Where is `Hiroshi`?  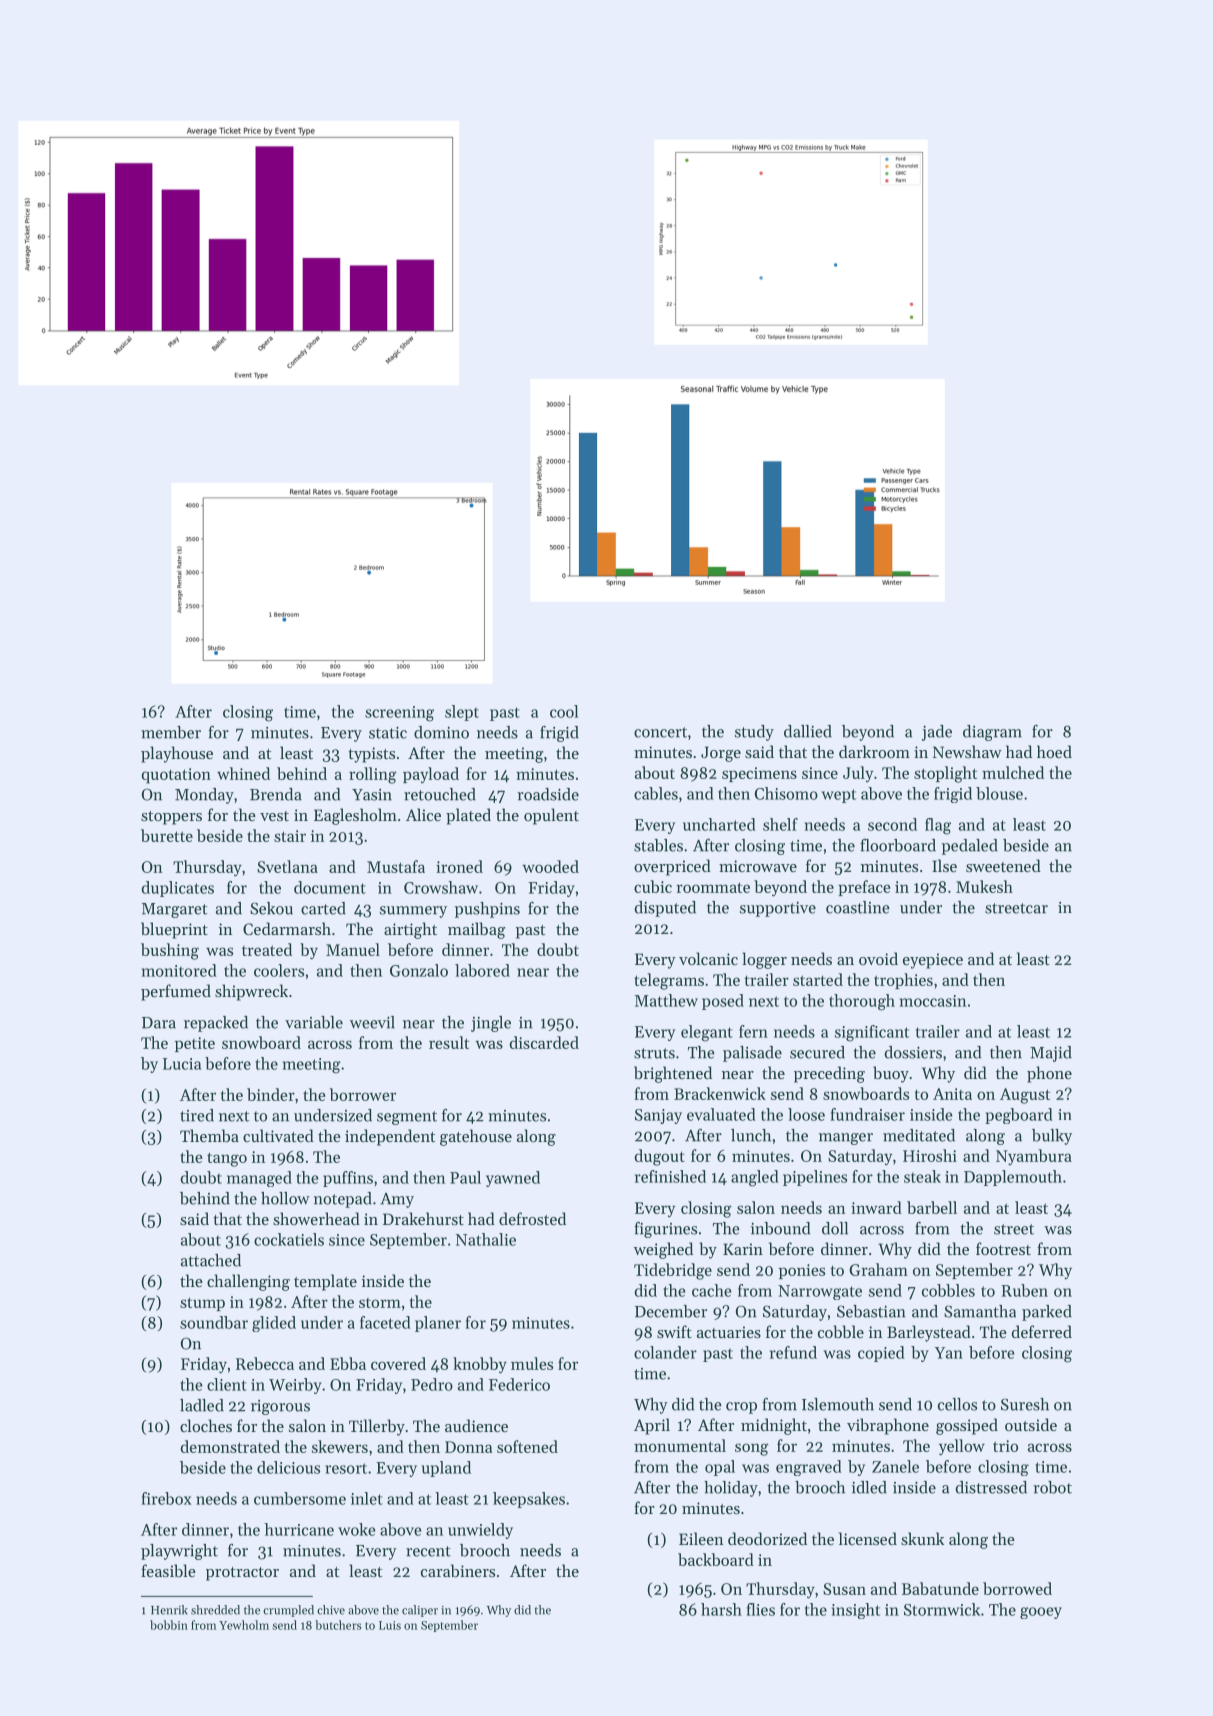 Hiroshi is located at coordinates (930, 1155).
